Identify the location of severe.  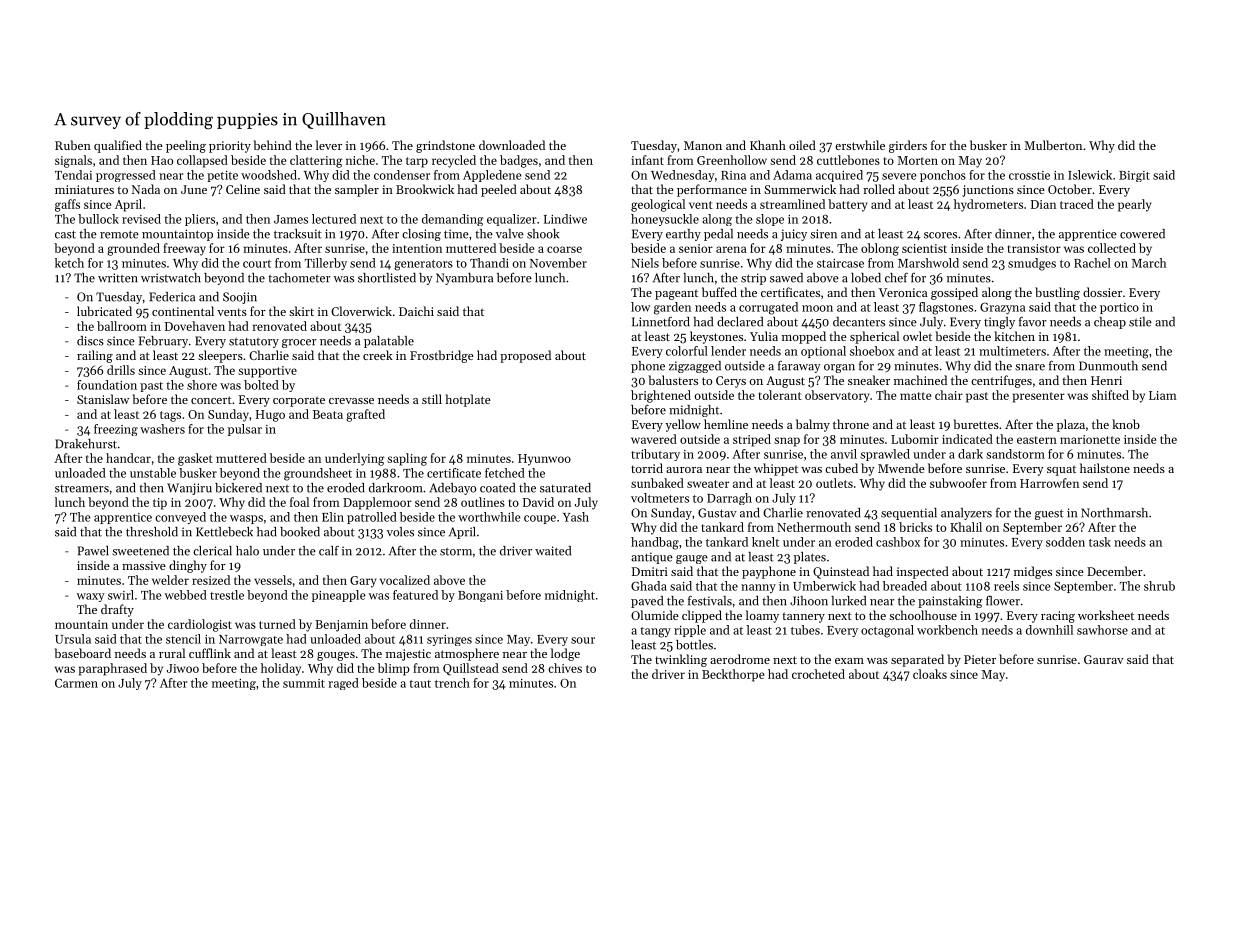
(899, 176).
